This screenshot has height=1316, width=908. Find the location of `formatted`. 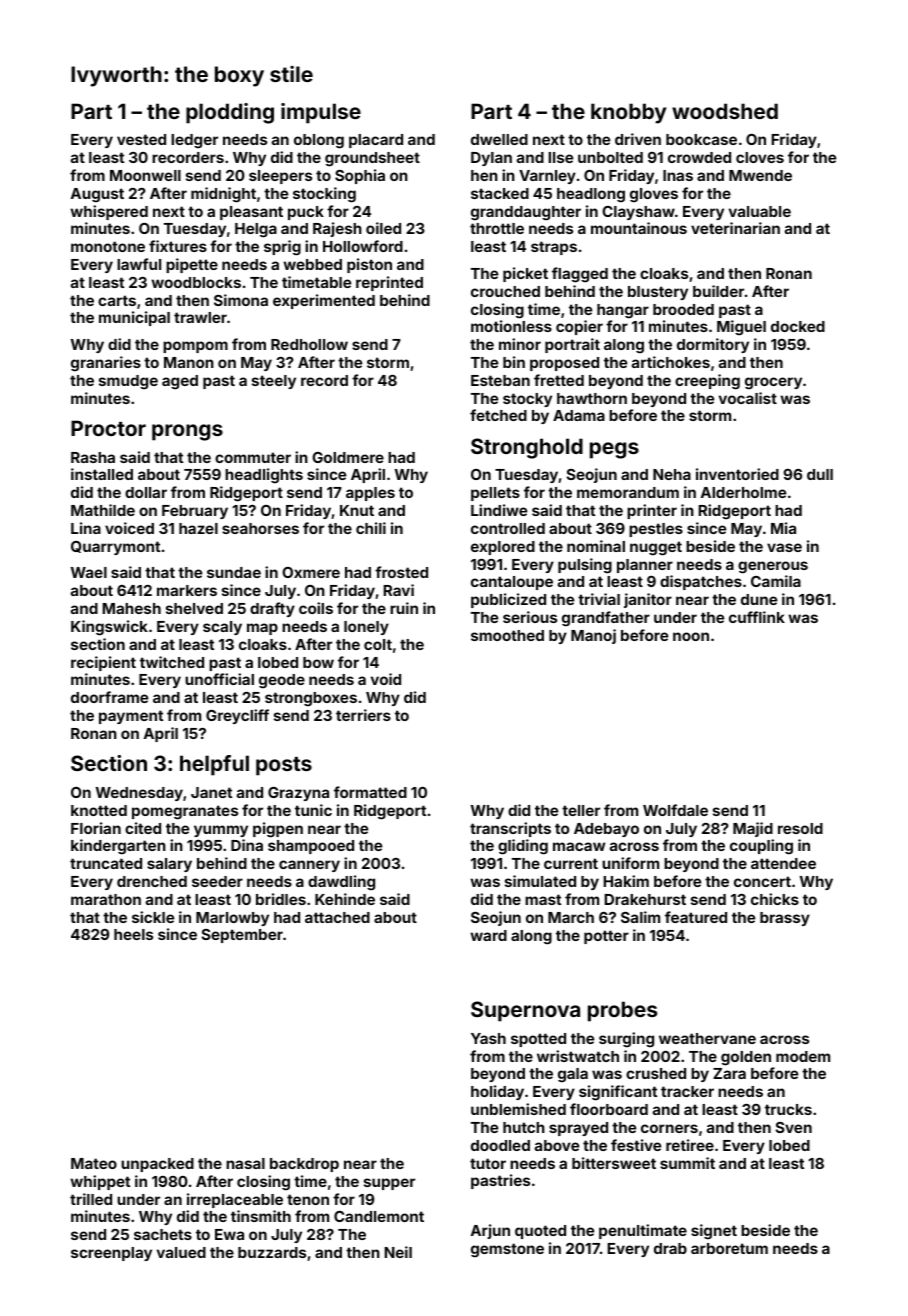

formatted is located at coordinates (370, 792).
